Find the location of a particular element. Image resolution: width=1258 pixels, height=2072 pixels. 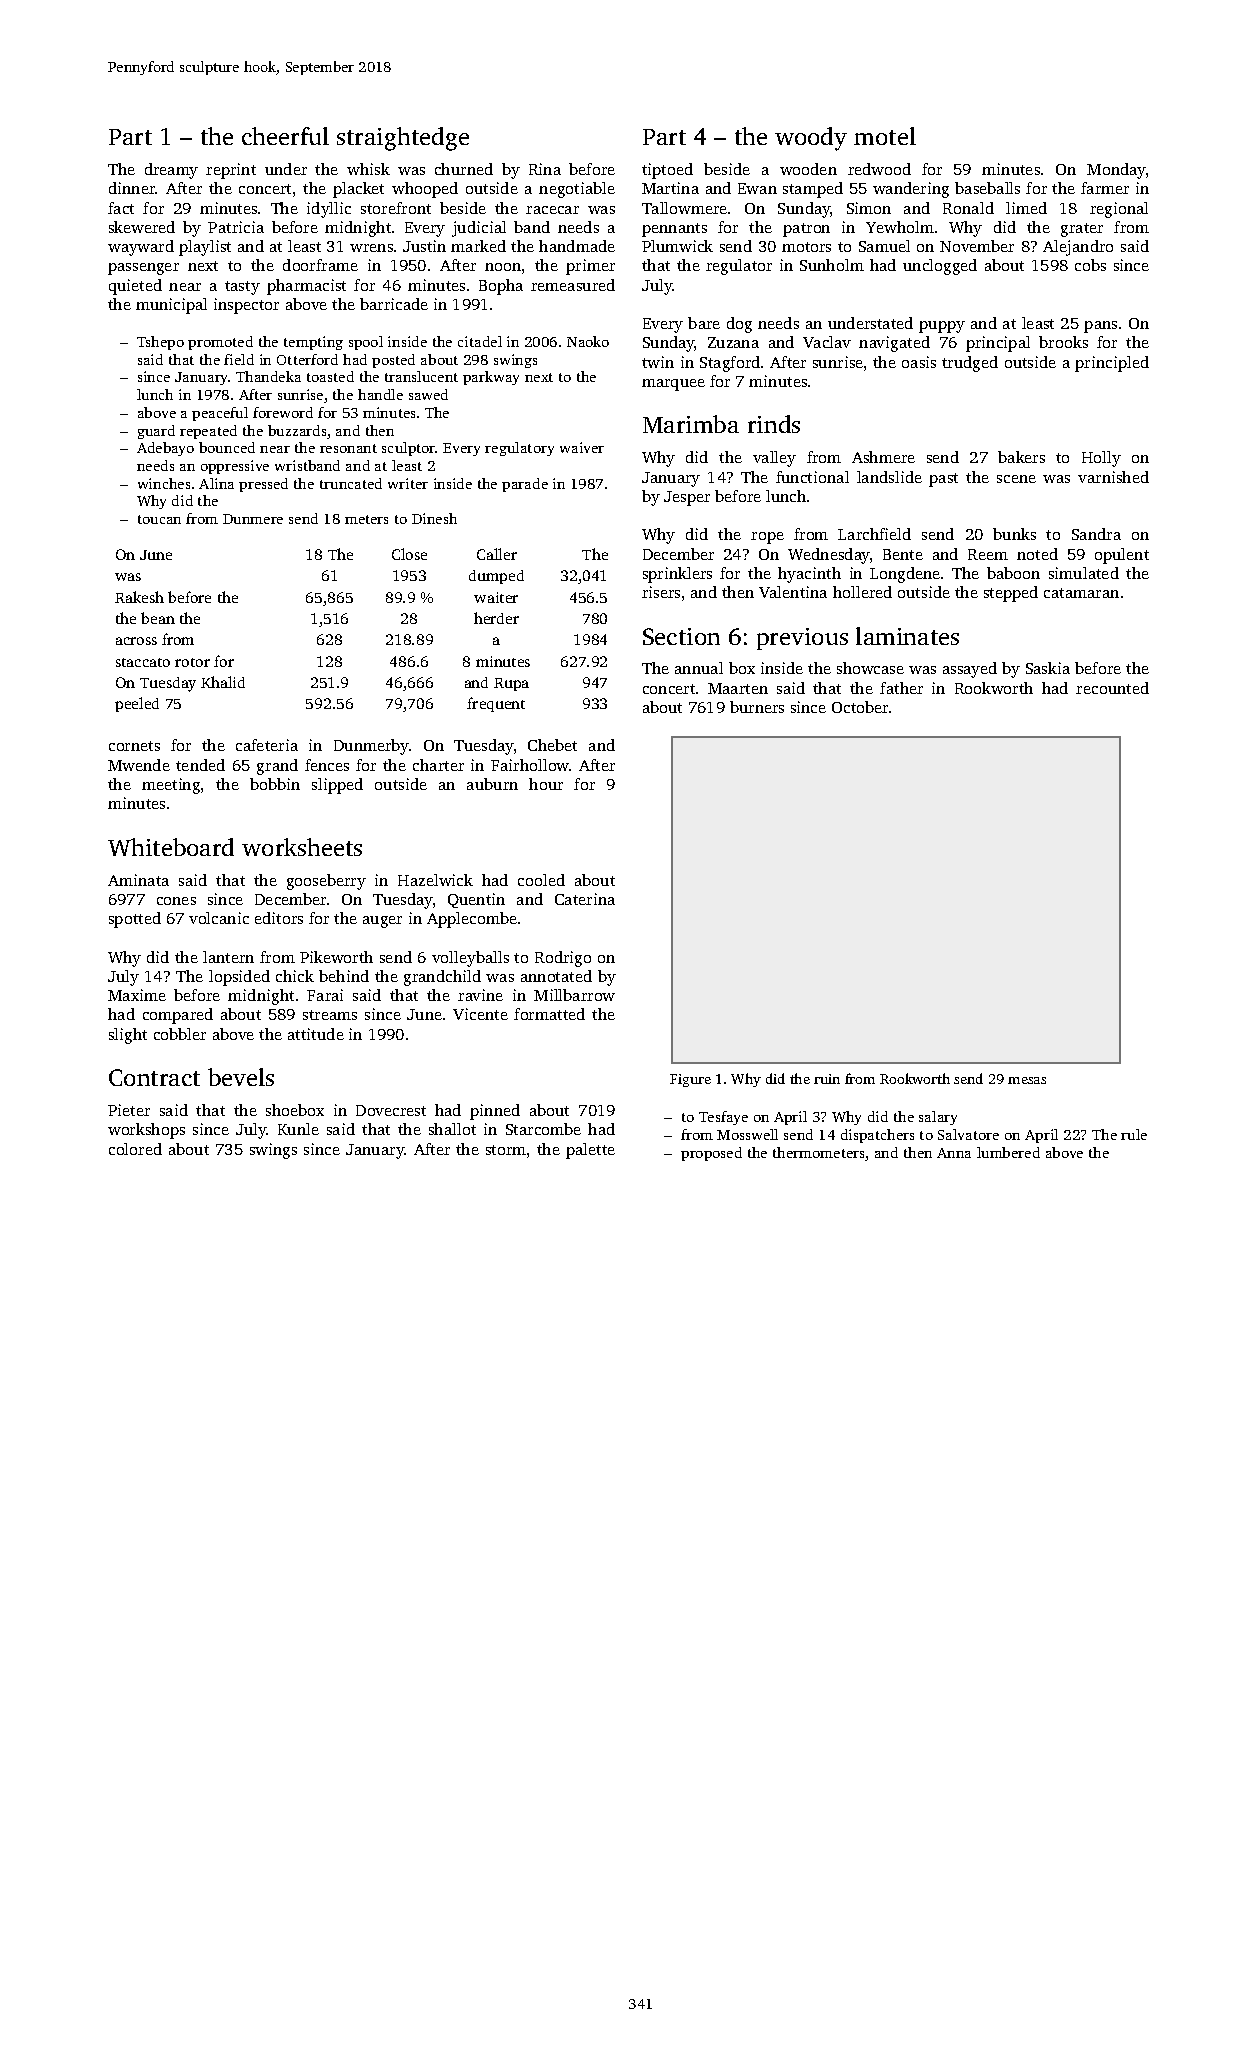

recounted is located at coordinates (1112, 688).
